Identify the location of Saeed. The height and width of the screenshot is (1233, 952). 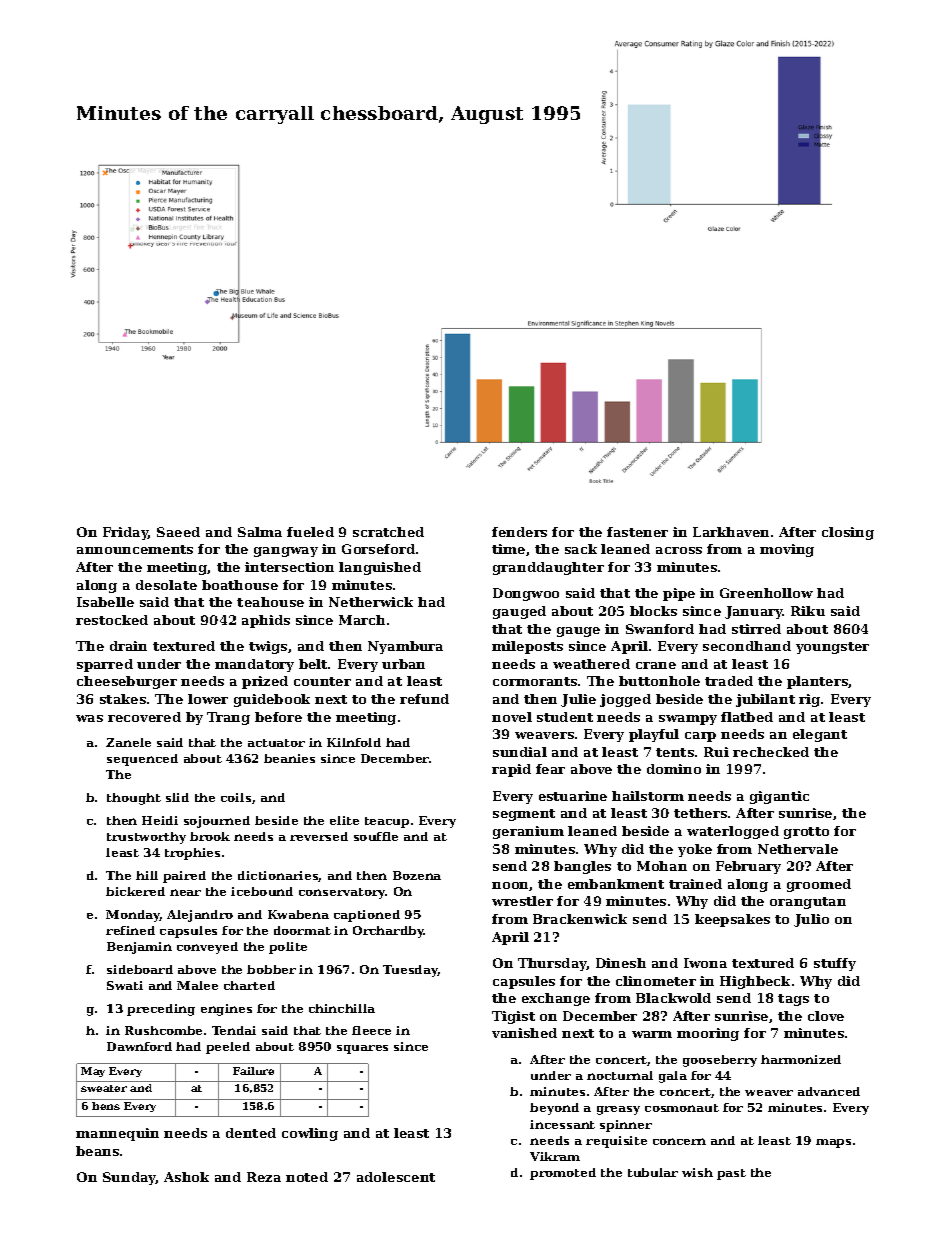
(178, 532).
